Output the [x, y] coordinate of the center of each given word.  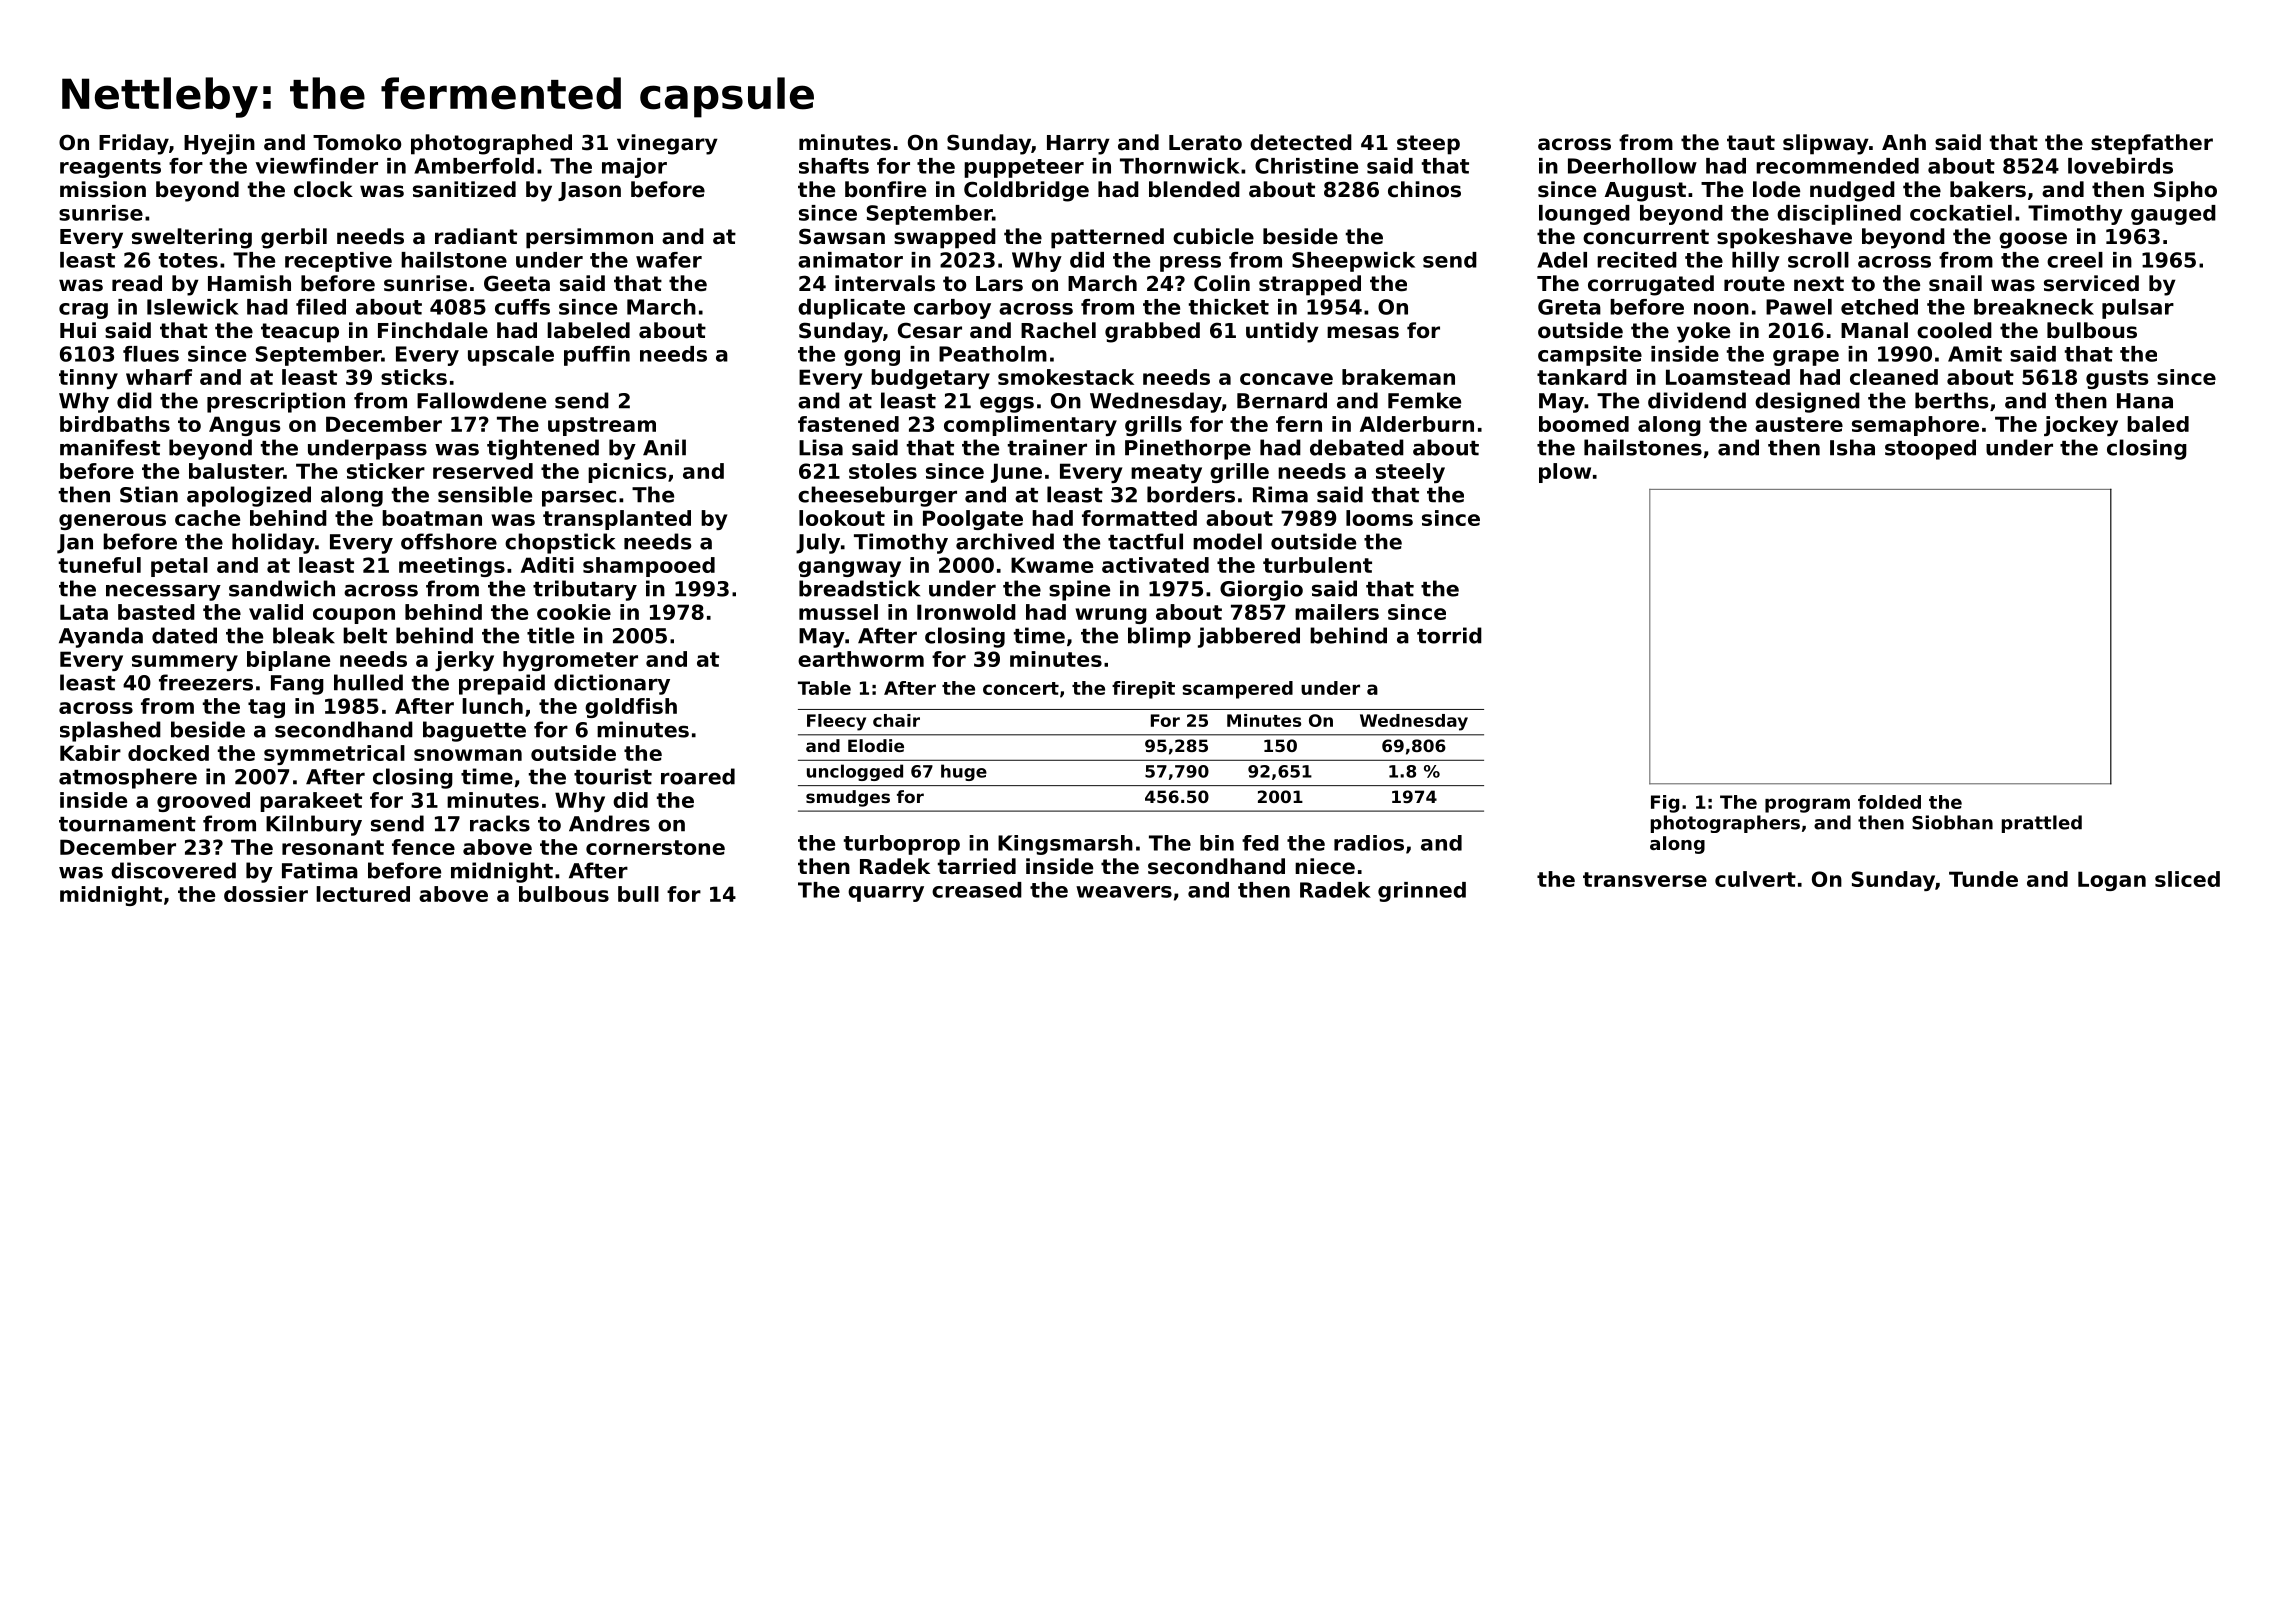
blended [1194, 189]
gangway [849, 569]
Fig [1665, 804]
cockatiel [1961, 213]
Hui [78, 330]
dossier [266, 894]
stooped [1930, 449]
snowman [468, 755]
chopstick [560, 543]
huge [964, 772]
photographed [491, 144]
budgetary [930, 379]
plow [1565, 473]
